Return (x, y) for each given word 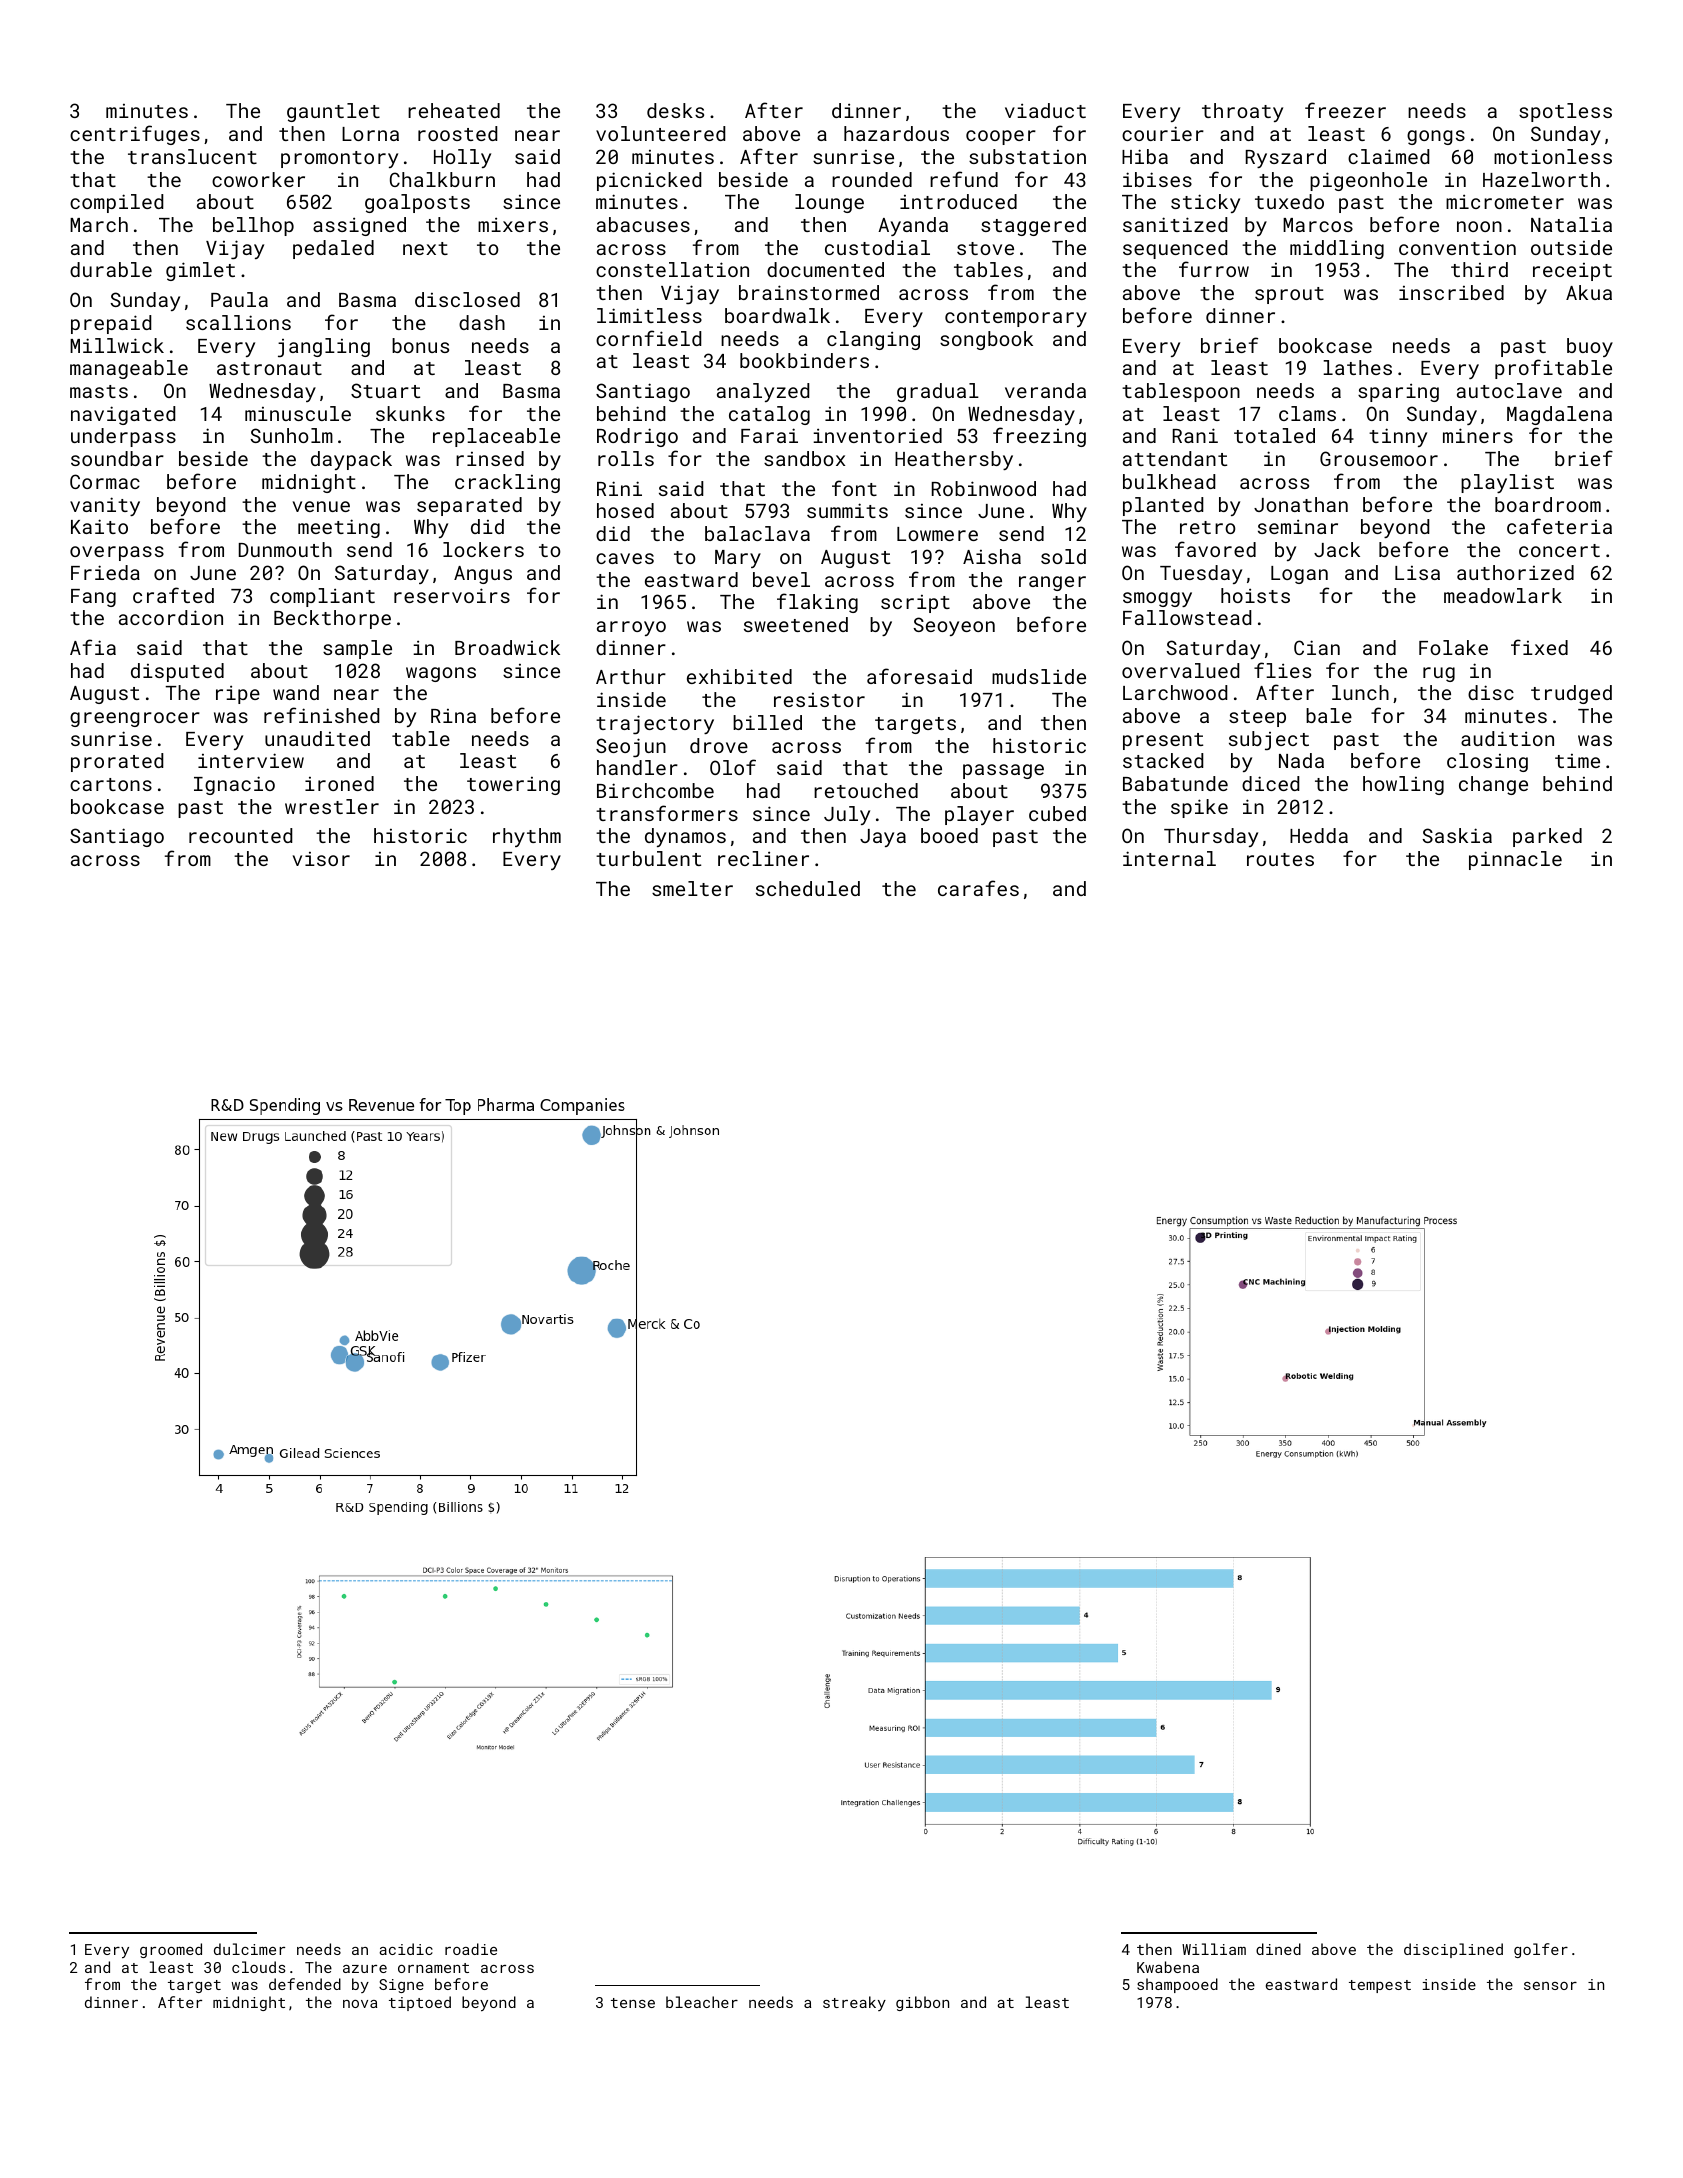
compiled (116, 203)
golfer (1541, 1950)
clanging (873, 340)
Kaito (99, 526)
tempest (1380, 1986)
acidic (406, 1949)
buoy (1590, 347)
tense (633, 2003)
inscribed (1451, 292)
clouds (258, 1967)
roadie (471, 1949)
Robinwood (984, 488)
